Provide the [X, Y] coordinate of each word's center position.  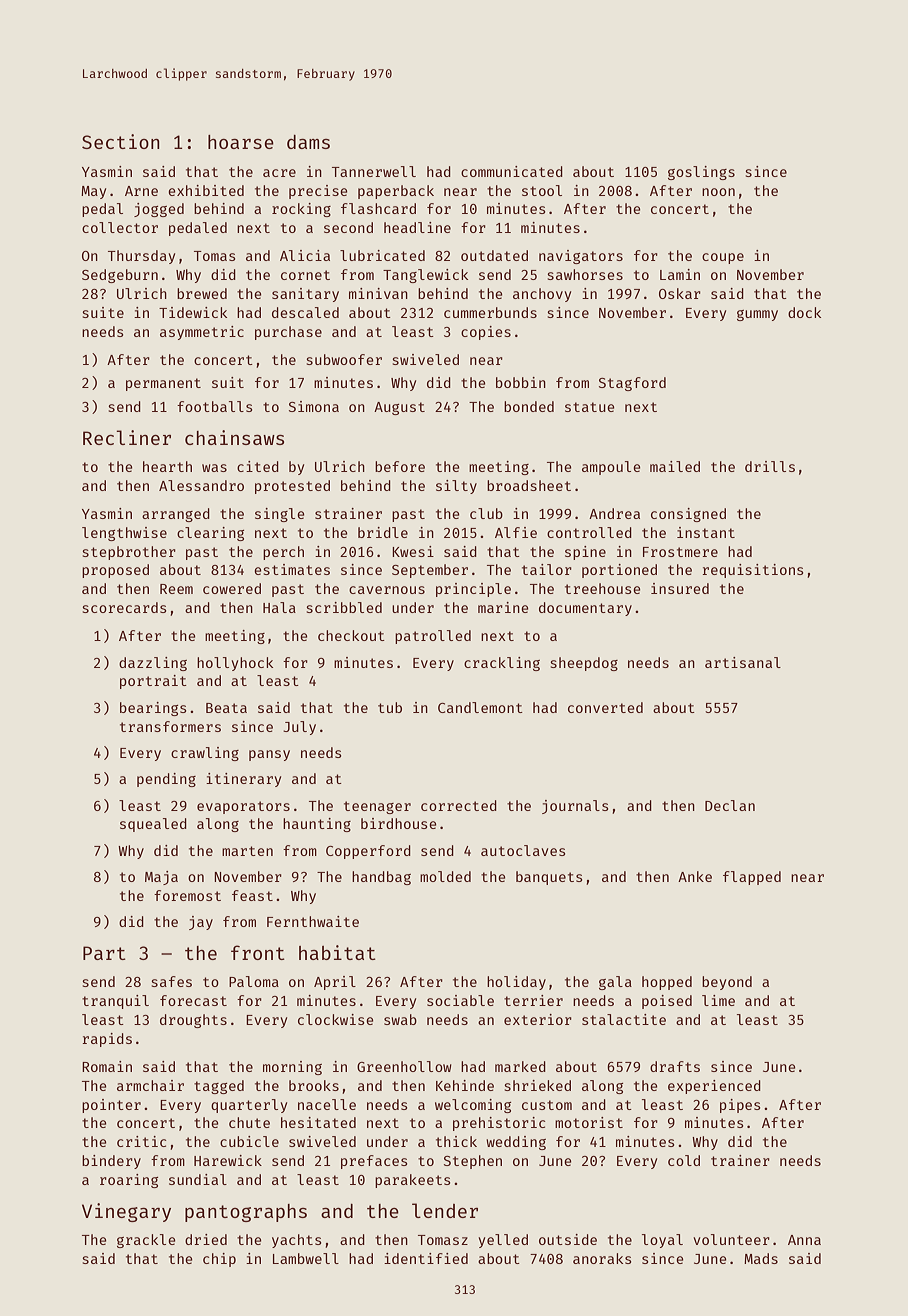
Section [121, 141]
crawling [205, 754]
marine [503, 607]
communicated [512, 171]
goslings [701, 173]
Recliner [127, 437]
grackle [146, 1241]
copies [486, 333]
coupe [723, 258]
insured [680, 588]
